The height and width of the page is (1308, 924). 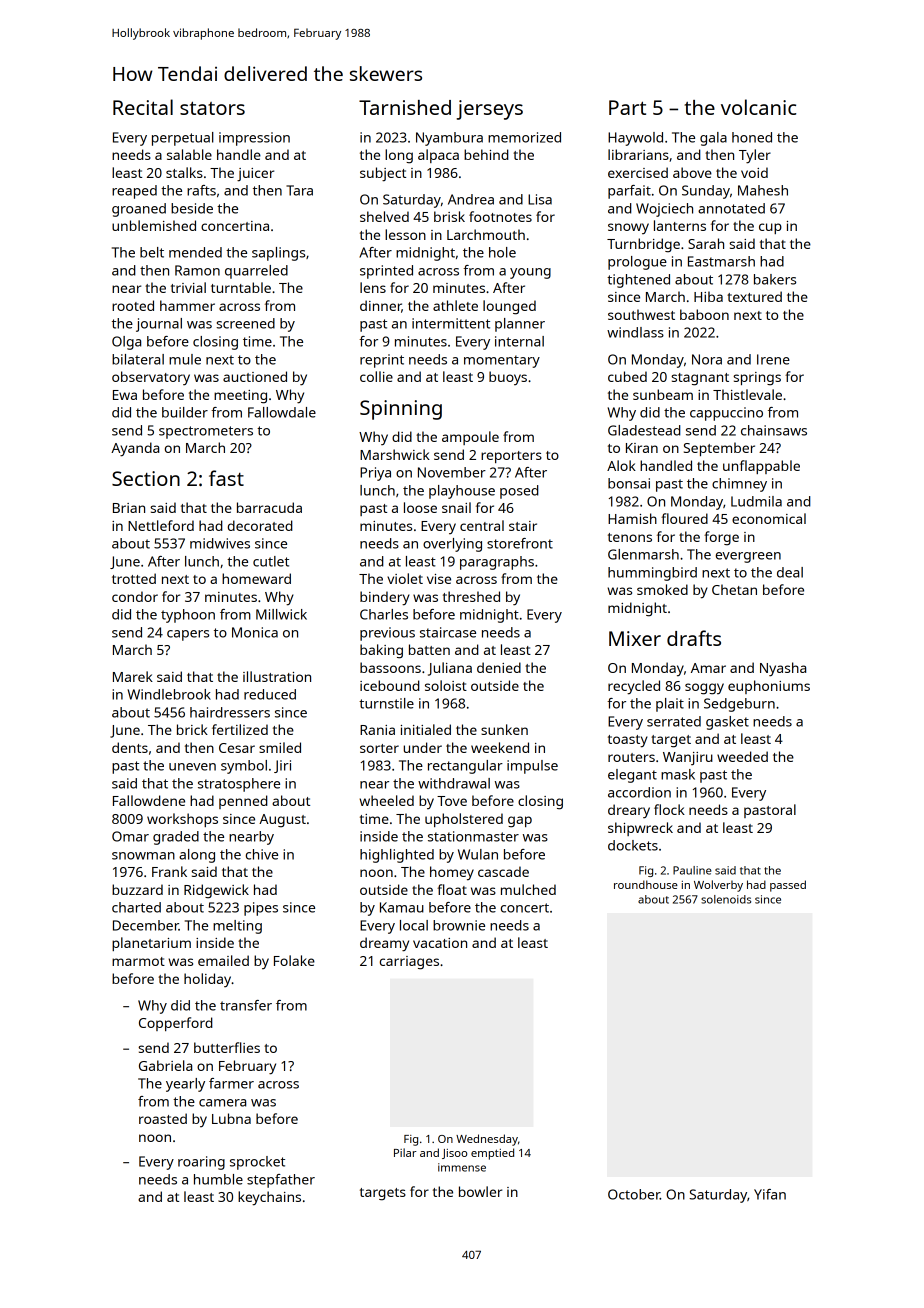 What do you see at coordinates (255, 376) in the page?
I see `auctioned` at bounding box center [255, 376].
